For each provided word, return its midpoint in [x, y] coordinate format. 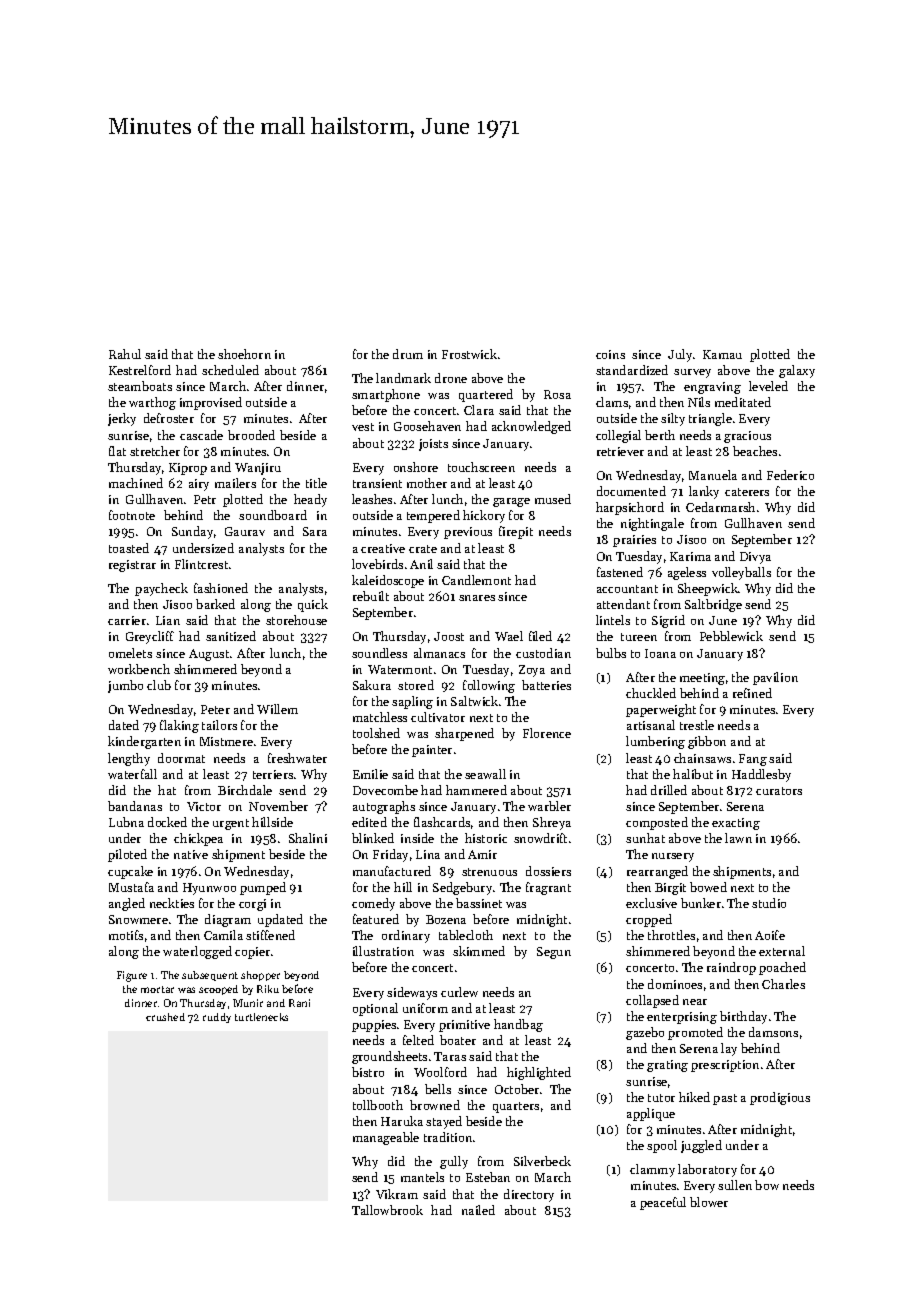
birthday [743, 1017]
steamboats [140, 386]
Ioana [660, 653]
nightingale [652, 524]
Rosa [557, 394]
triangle [710, 419]
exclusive [651, 903]
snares [477, 598]
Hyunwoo [209, 889]
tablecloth [466, 935]
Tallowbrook [387, 1210]
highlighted [539, 1073]
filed [540, 636]
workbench [139, 669]
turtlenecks [261, 1017]
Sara [315, 531]
